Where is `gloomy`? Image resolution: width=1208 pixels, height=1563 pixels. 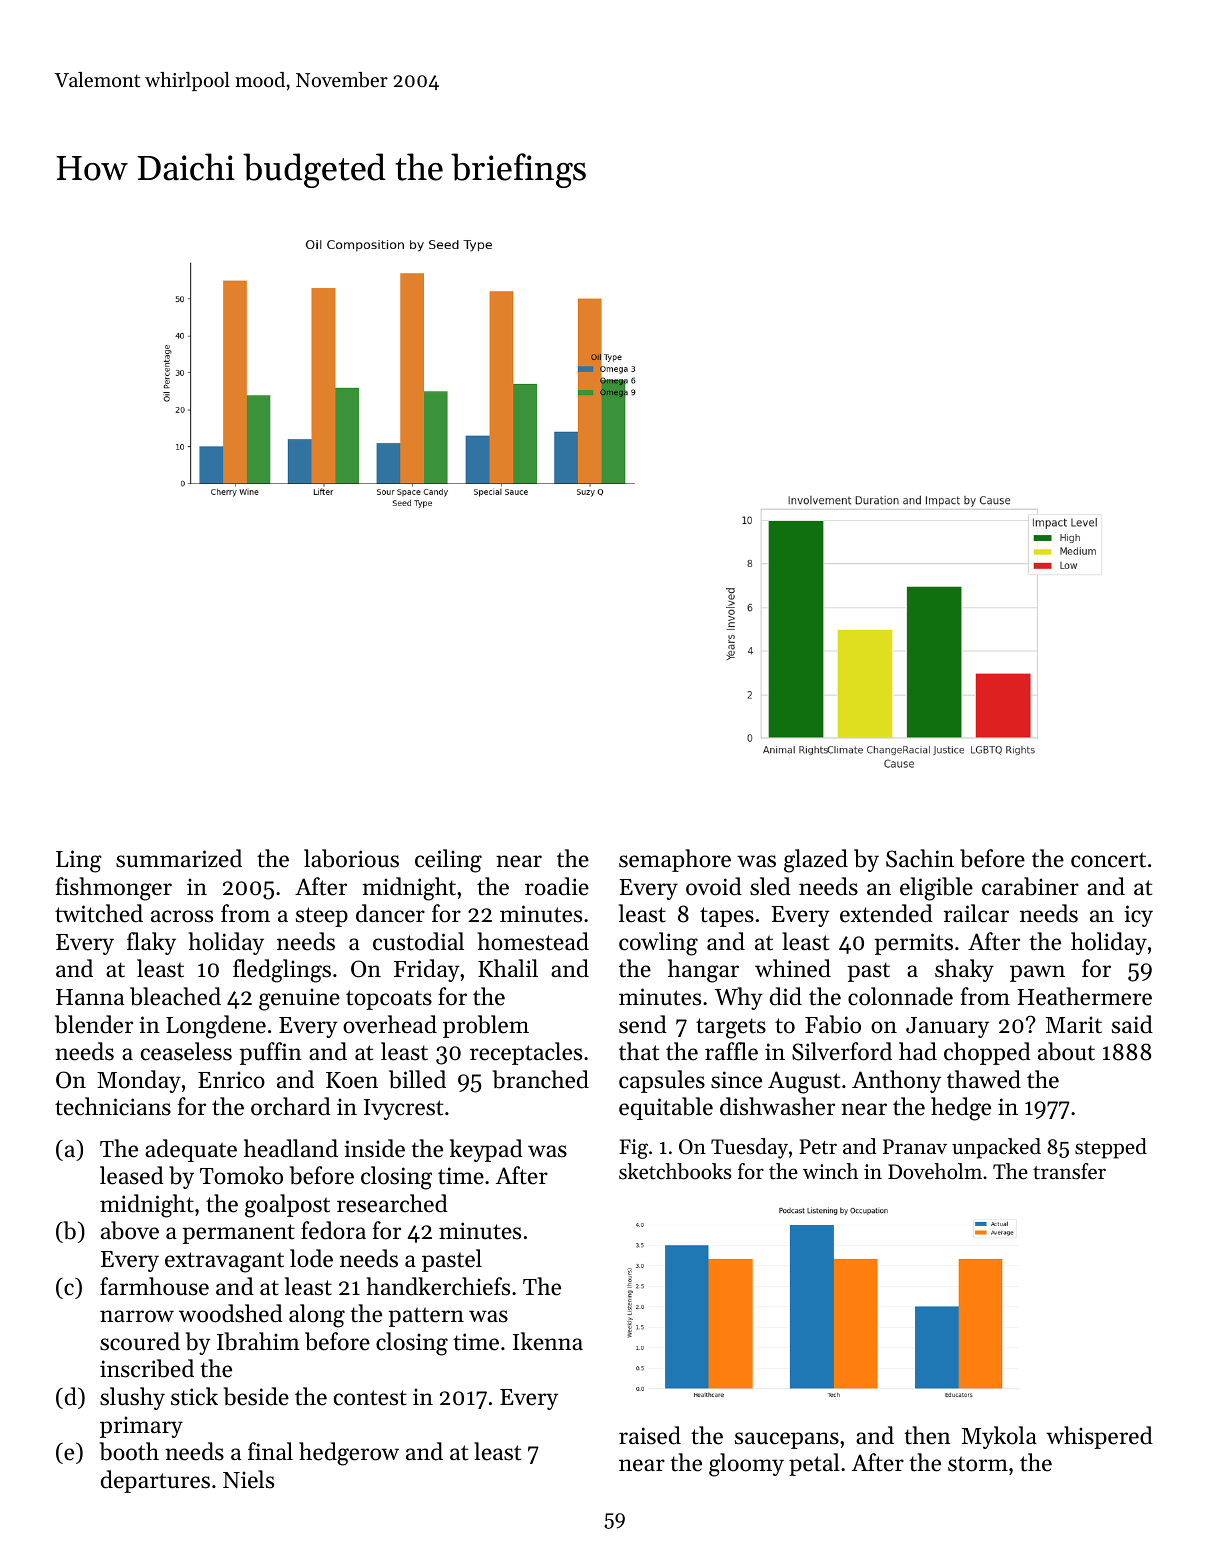 gloomy is located at coordinates (746, 1465).
